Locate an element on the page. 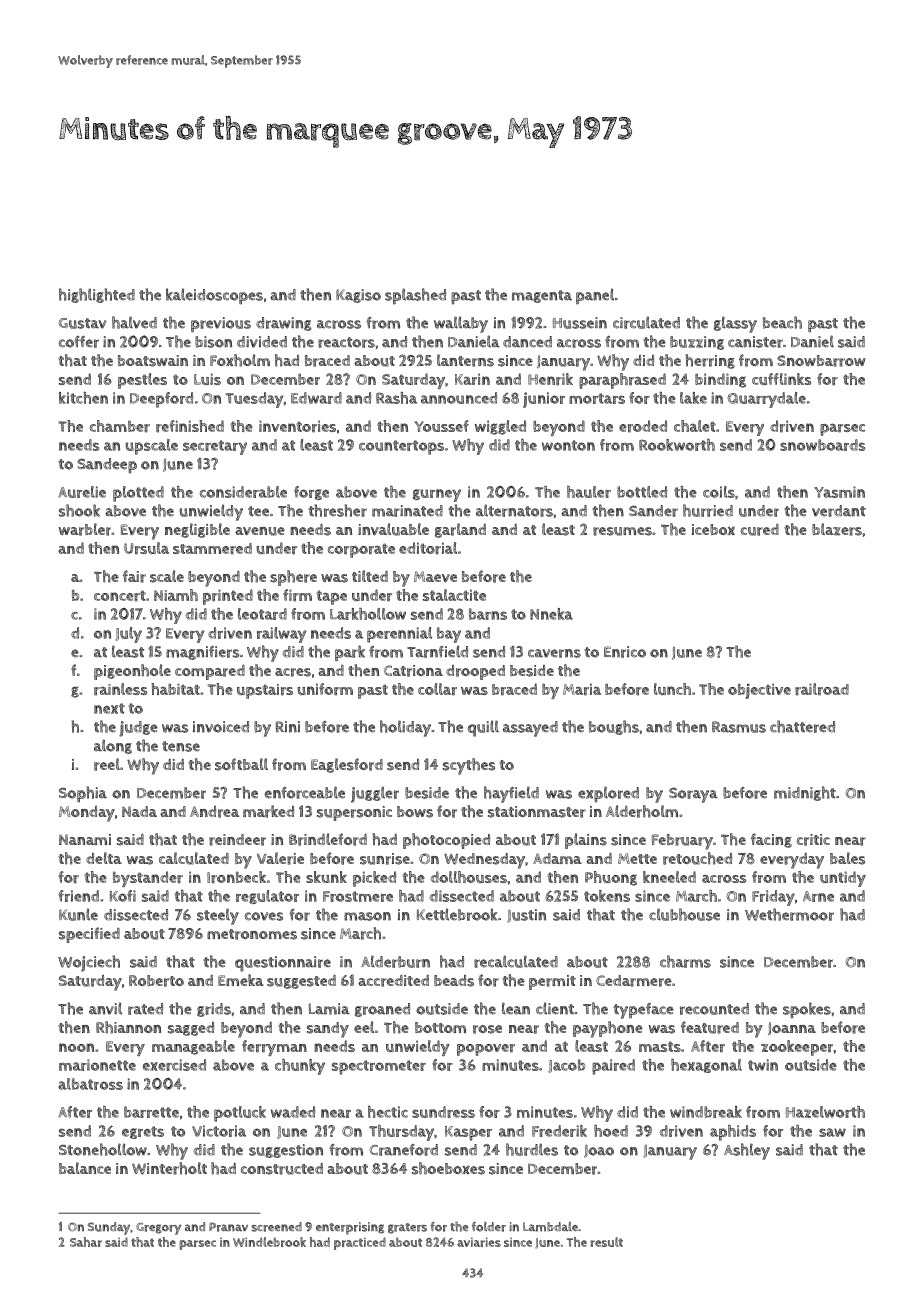 This image has height=1308, width=924. Enrico is located at coordinates (625, 652).
